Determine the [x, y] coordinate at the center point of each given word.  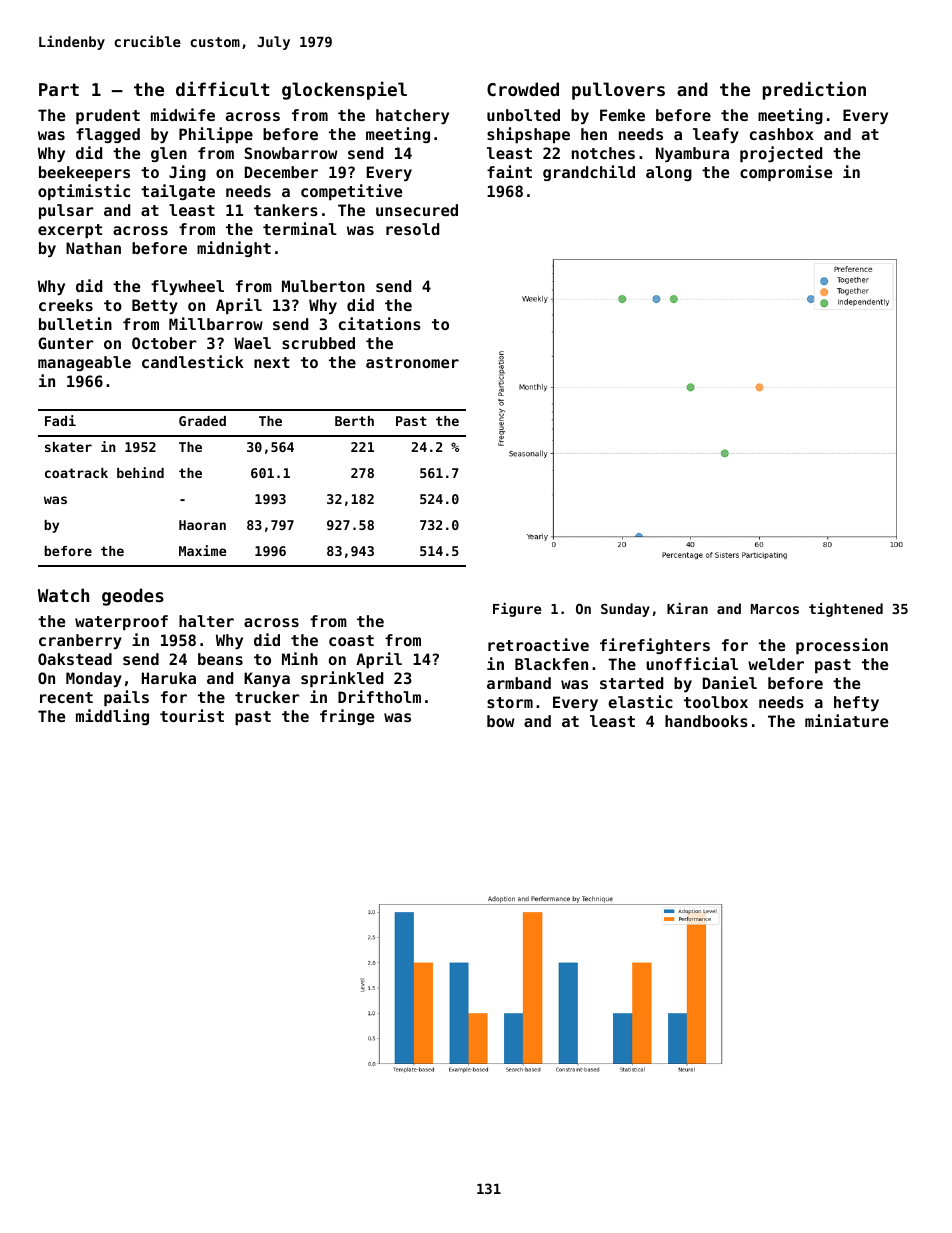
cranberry [80, 641]
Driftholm [379, 696]
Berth [354, 421]
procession [842, 646]
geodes [133, 597]
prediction [814, 90]
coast [351, 640]
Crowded [523, 89]
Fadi [60, 420]
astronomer [412, 362]
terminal [300, 228]
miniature [846, 720]
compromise [786, 173]
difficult [222, 88]
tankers [286, 210]
